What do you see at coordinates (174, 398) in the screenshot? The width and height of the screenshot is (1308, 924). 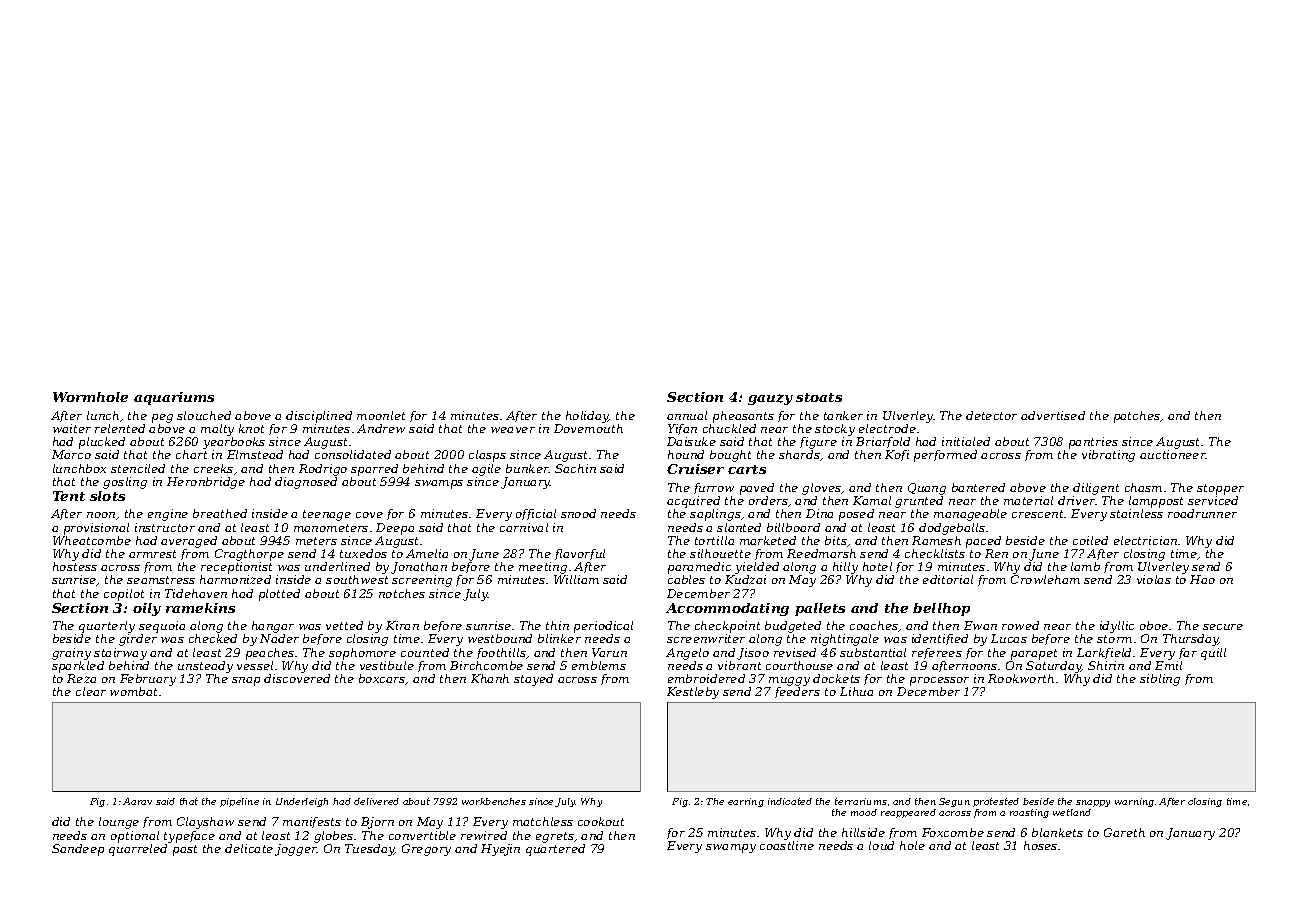 I see `aquariums` at bounding box center [174, 398].
